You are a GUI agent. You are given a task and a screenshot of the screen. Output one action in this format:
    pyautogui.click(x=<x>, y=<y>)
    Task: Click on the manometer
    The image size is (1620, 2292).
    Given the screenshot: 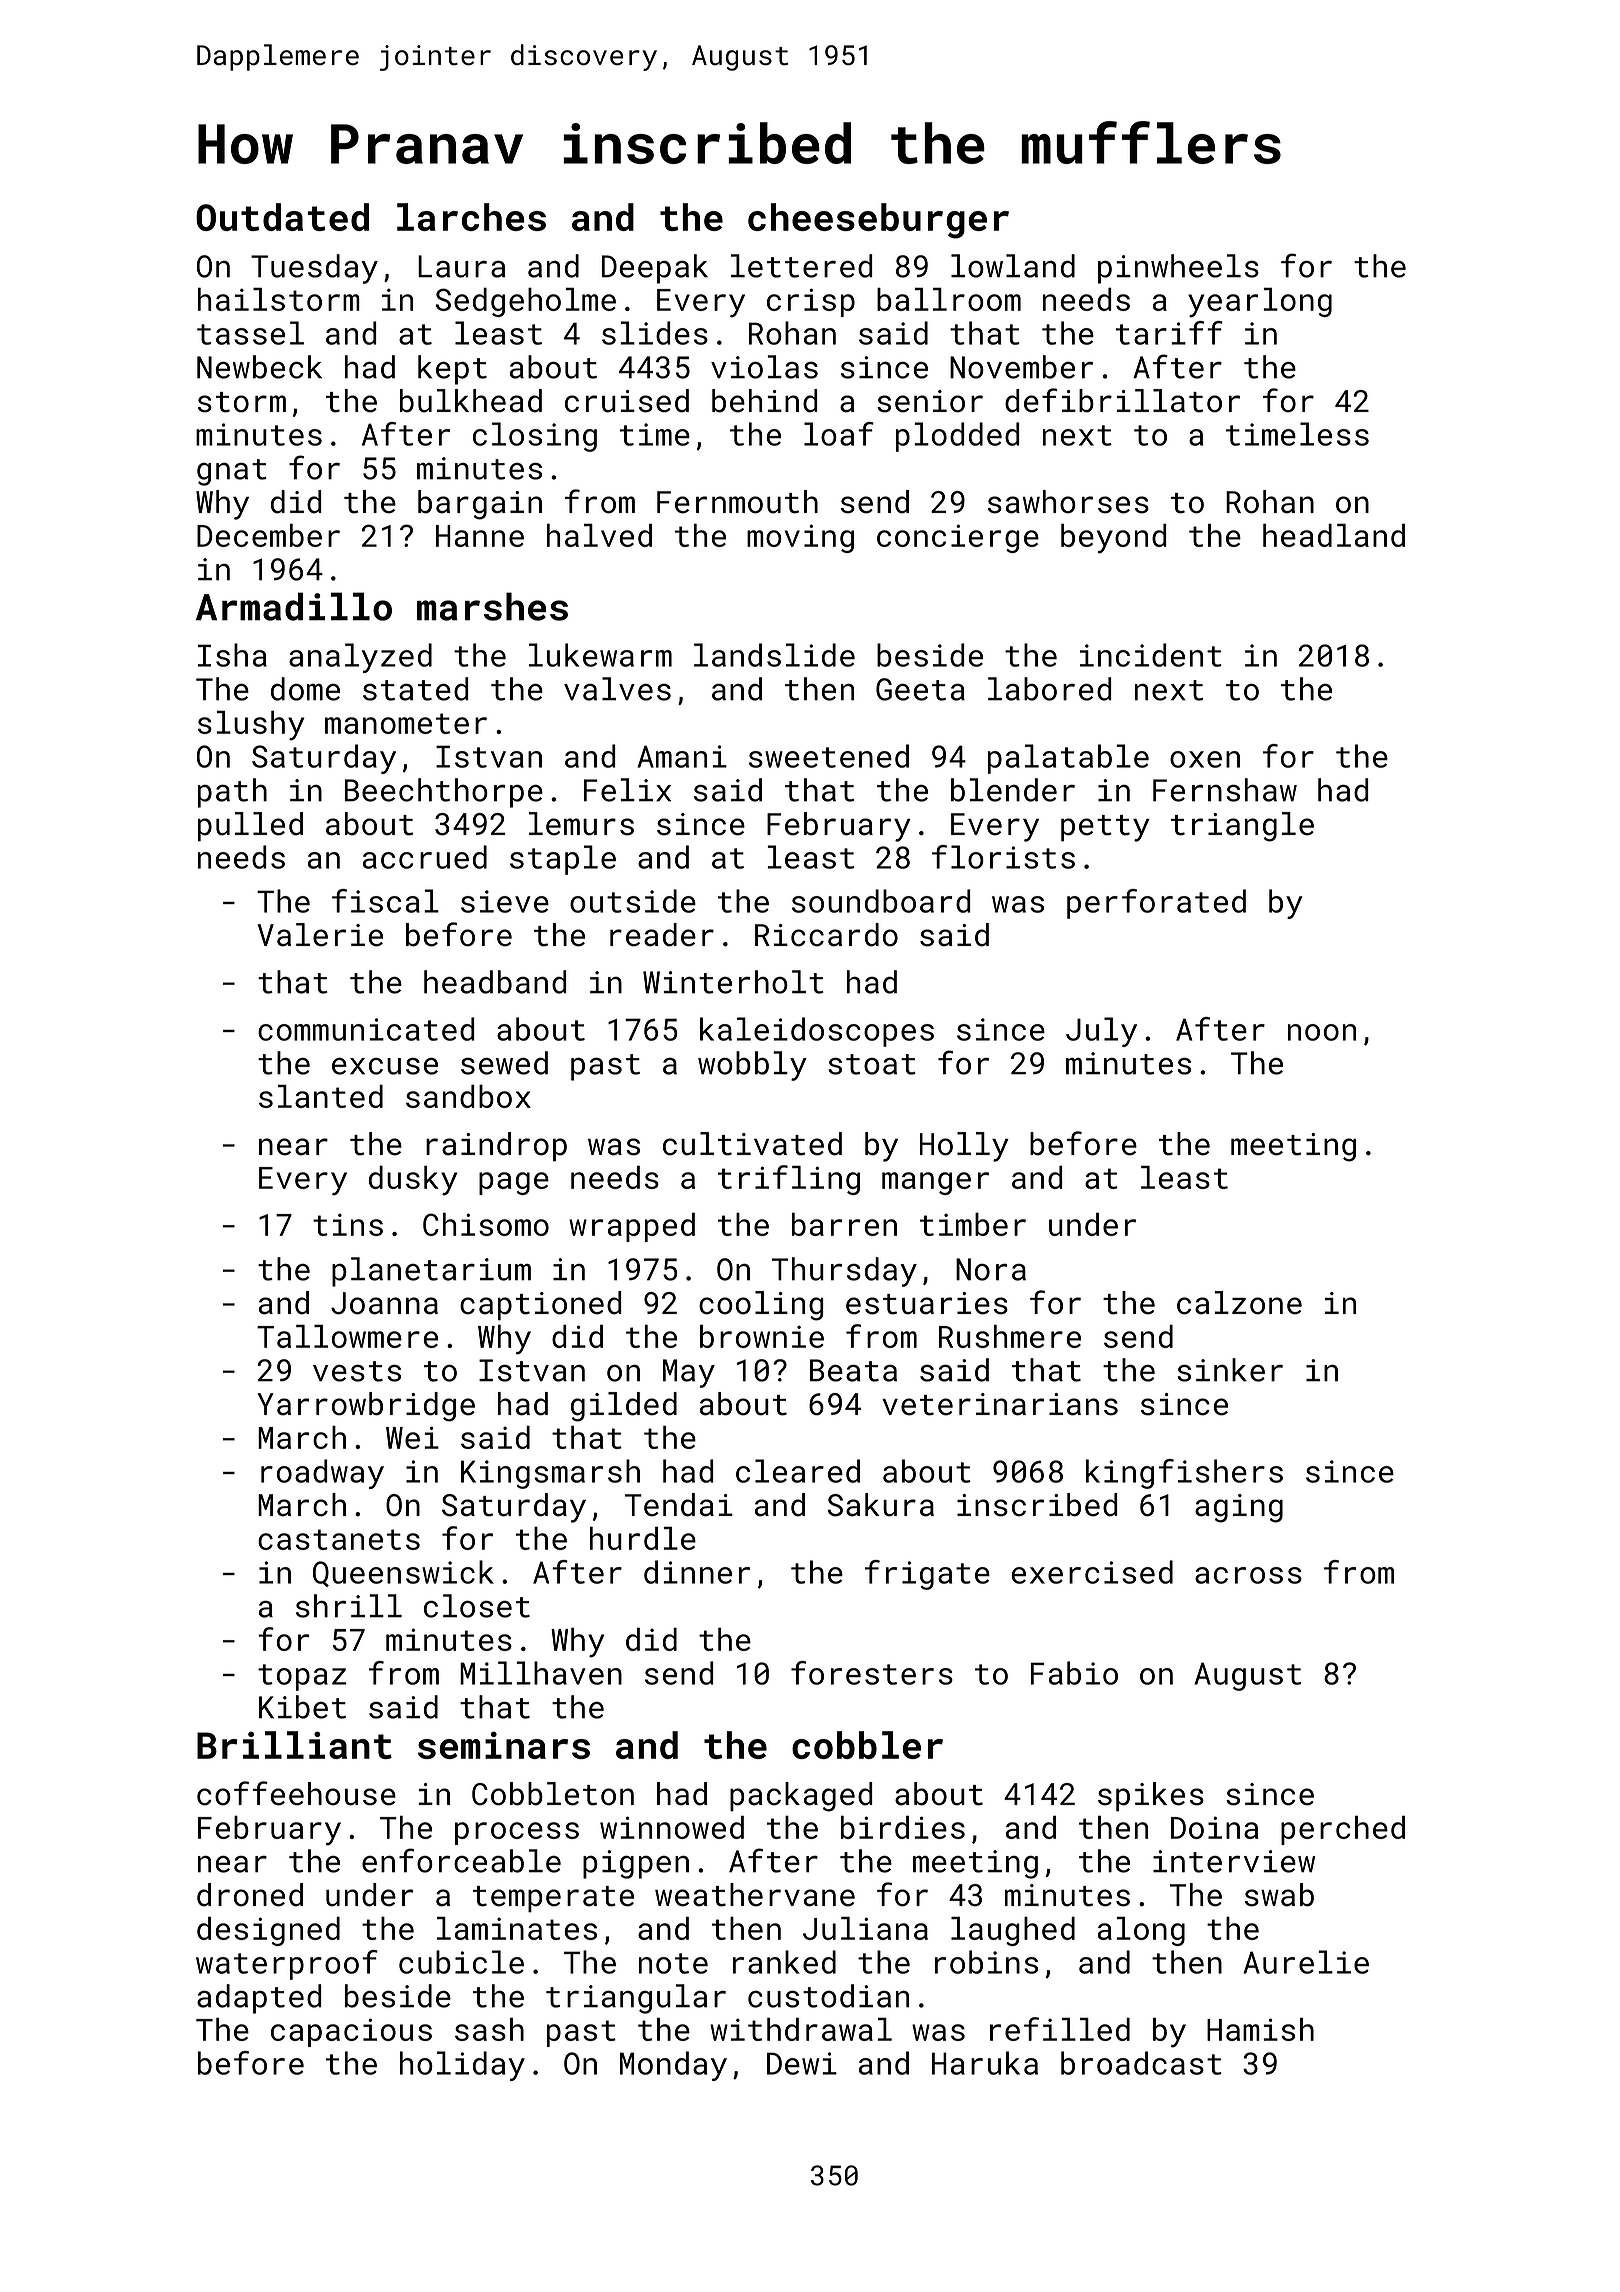 What is the action you would take?
    pyautogui.click(x=406, y=723)
